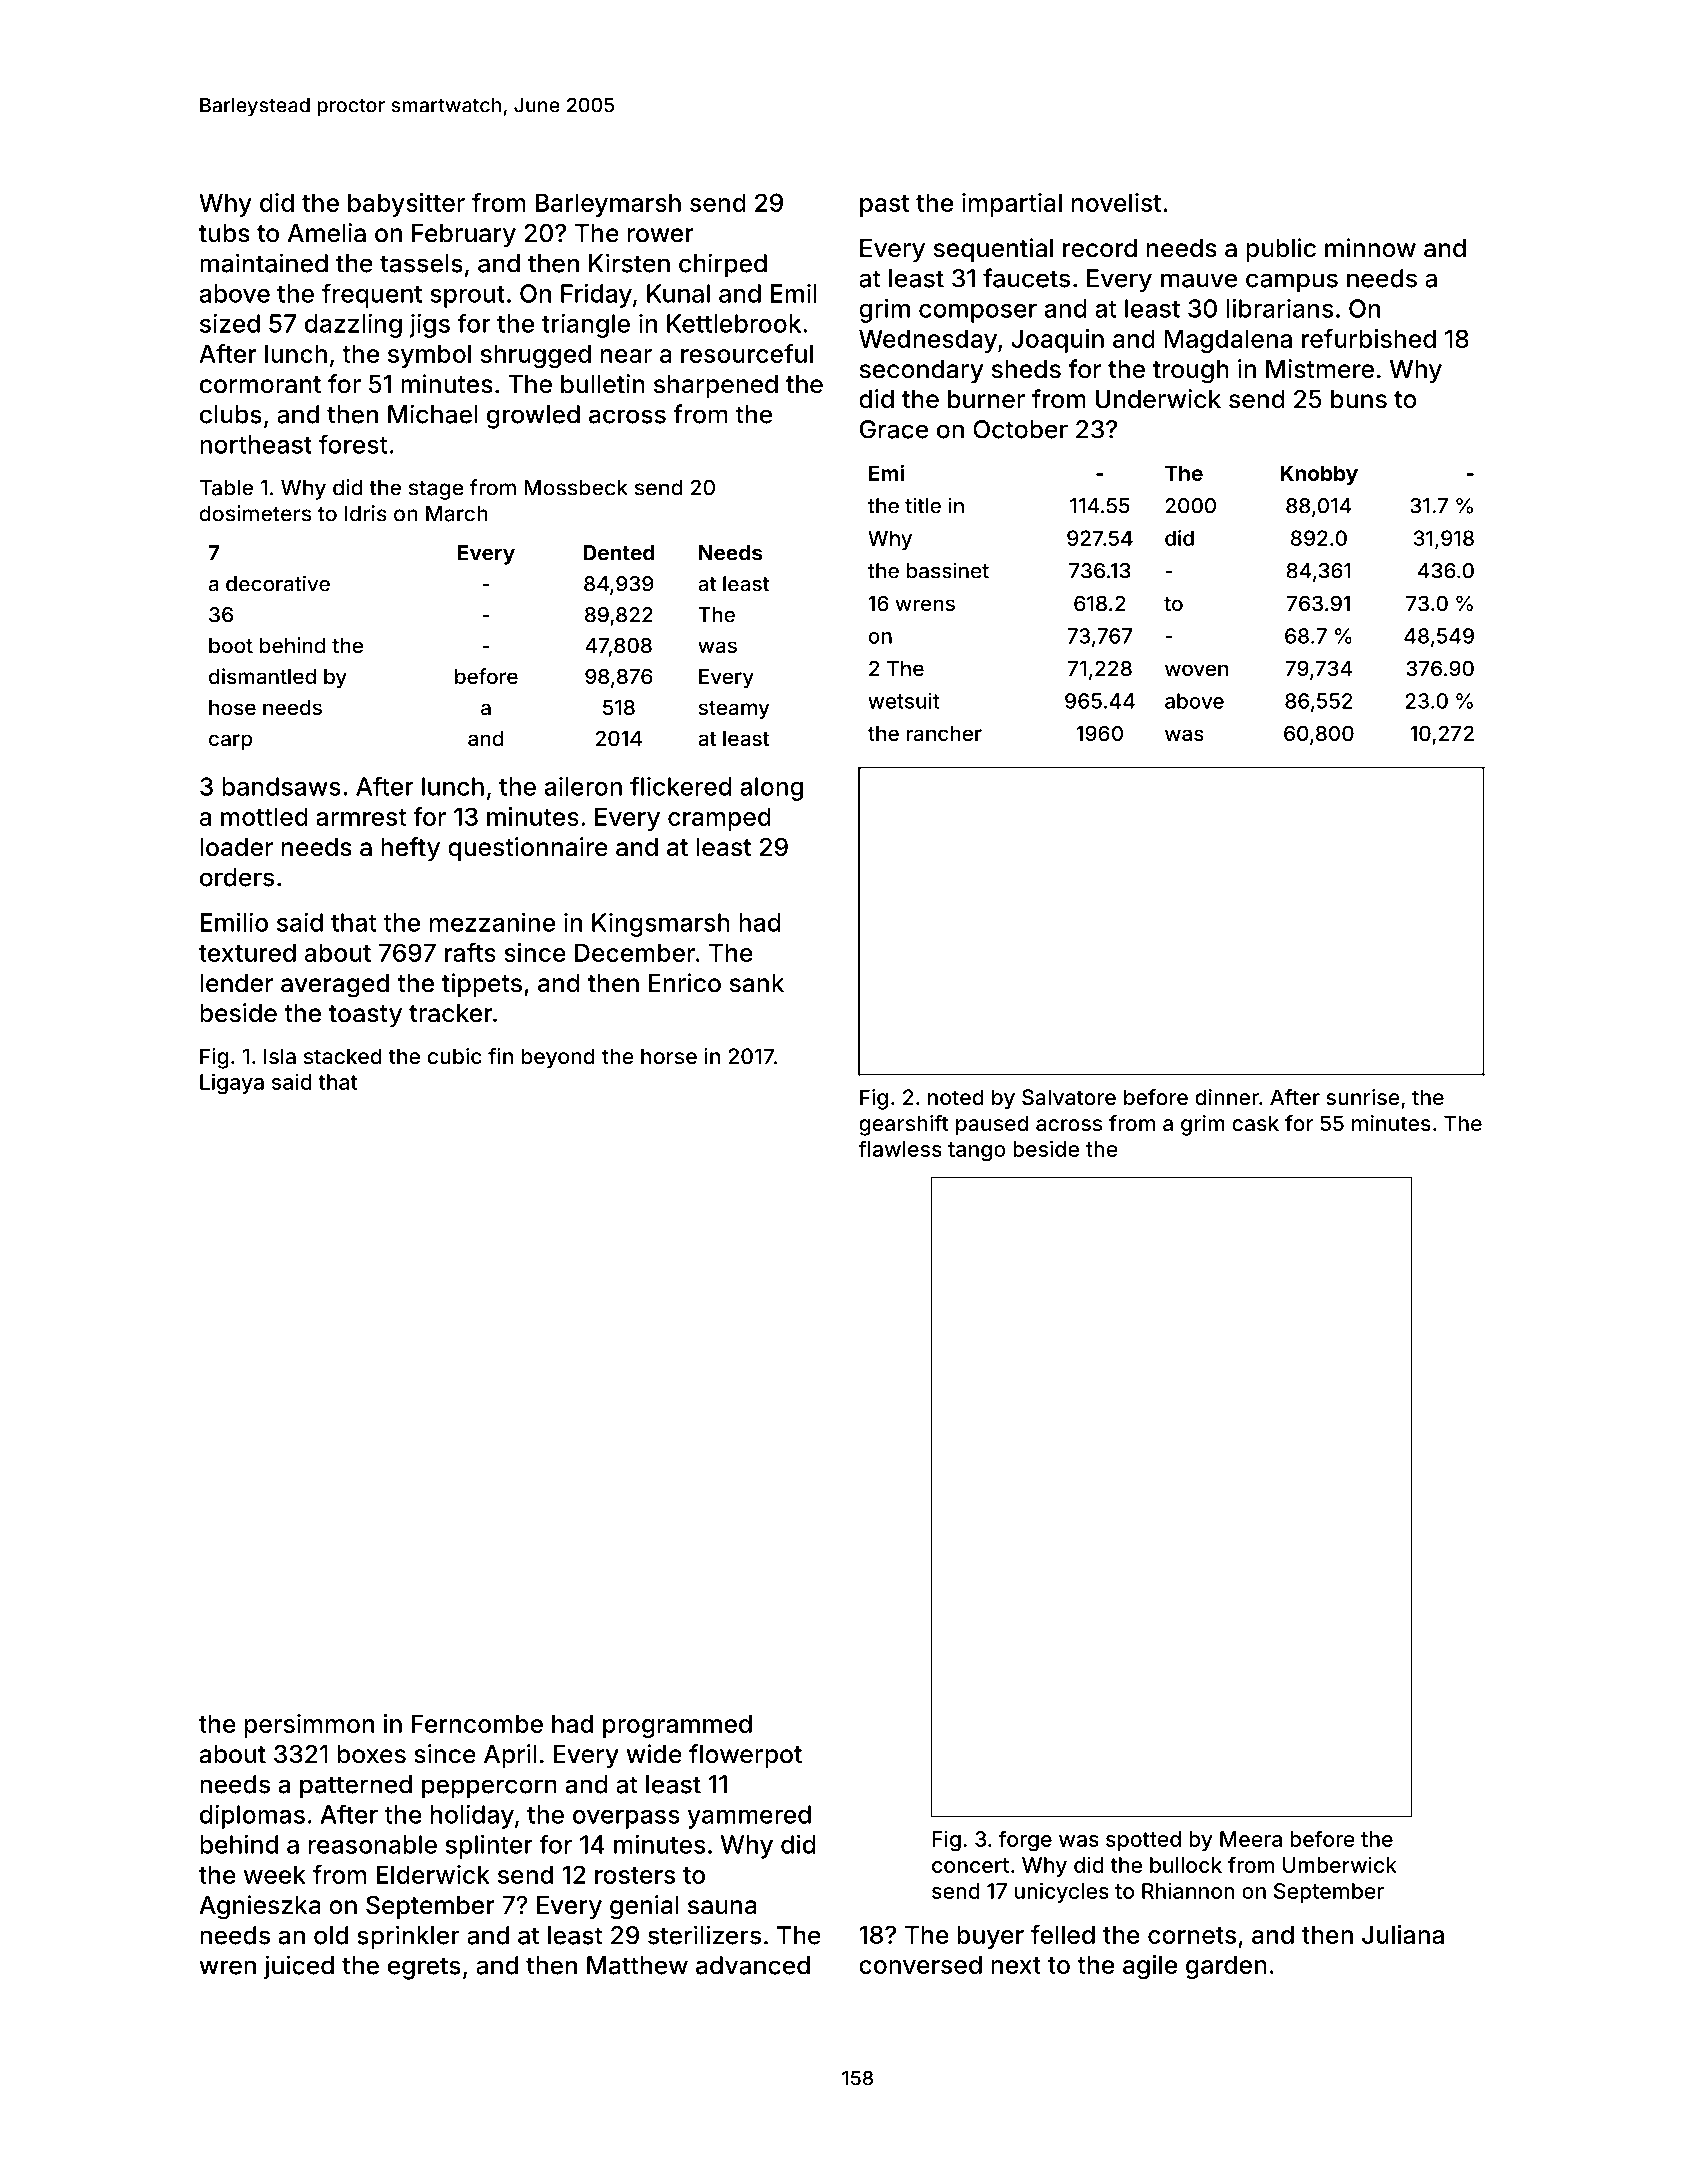 Image resolution: width=1683 pixels, height=2178 pixels. Describe the element at coordinates (757, 983) in the image. I see `sank` at that location.
